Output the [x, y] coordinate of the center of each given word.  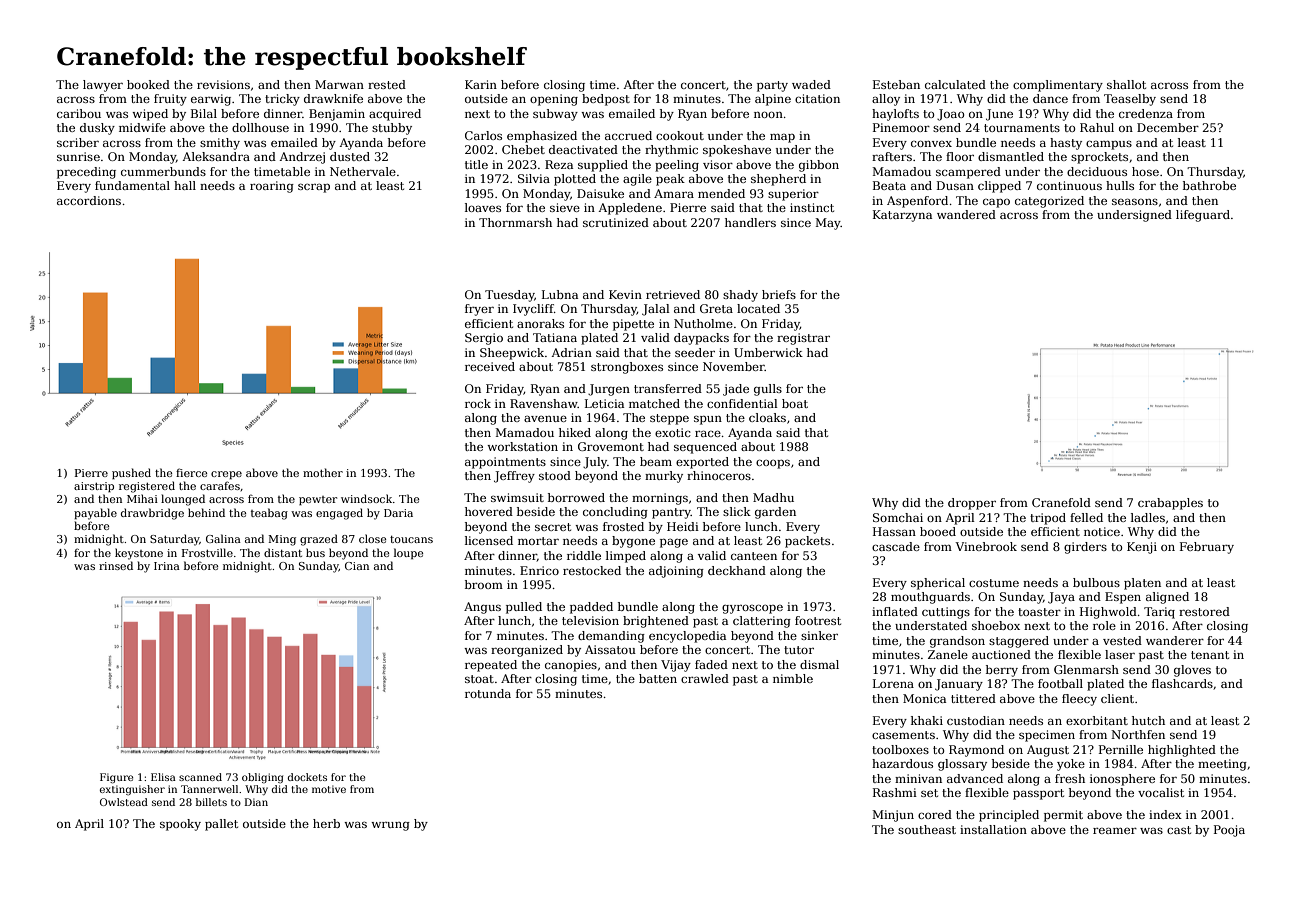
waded [811, 84]
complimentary [1058, 86]
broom [484, 584]
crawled [705, 678]
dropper [972, 504]
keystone [139, 554]
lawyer [103, 86]
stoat [479, 679]
